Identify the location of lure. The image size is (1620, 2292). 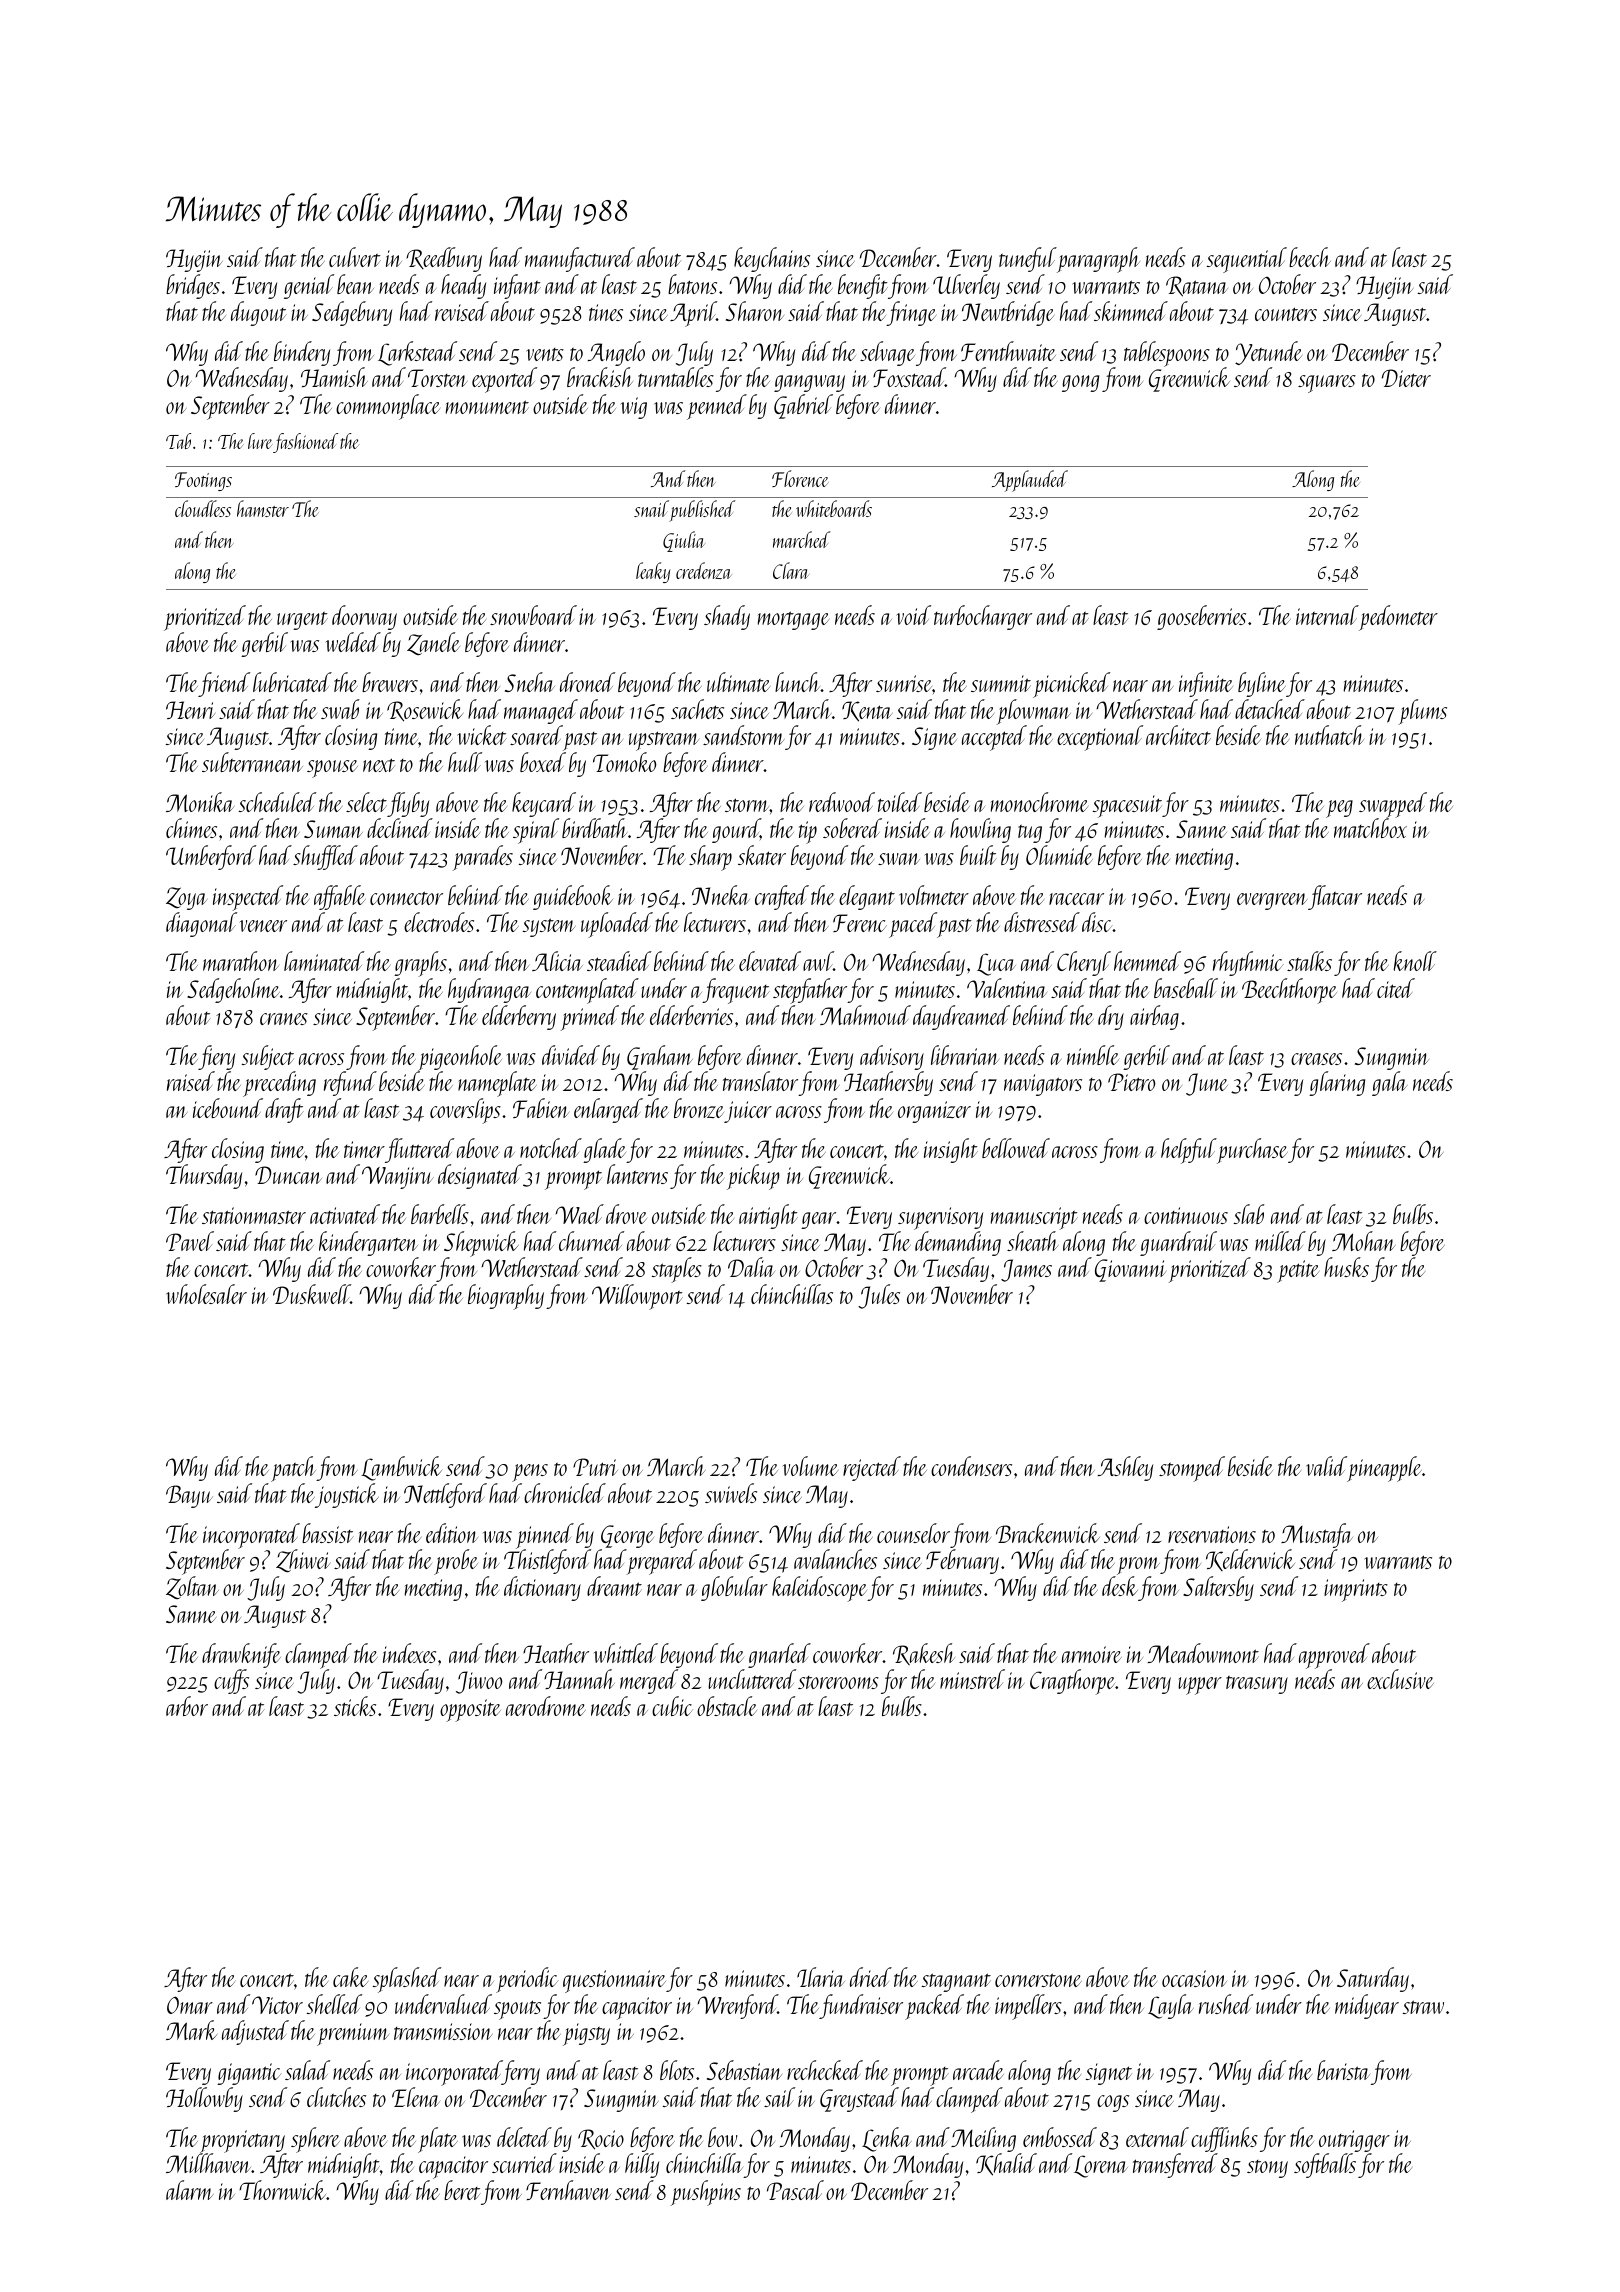
(260, 441).
